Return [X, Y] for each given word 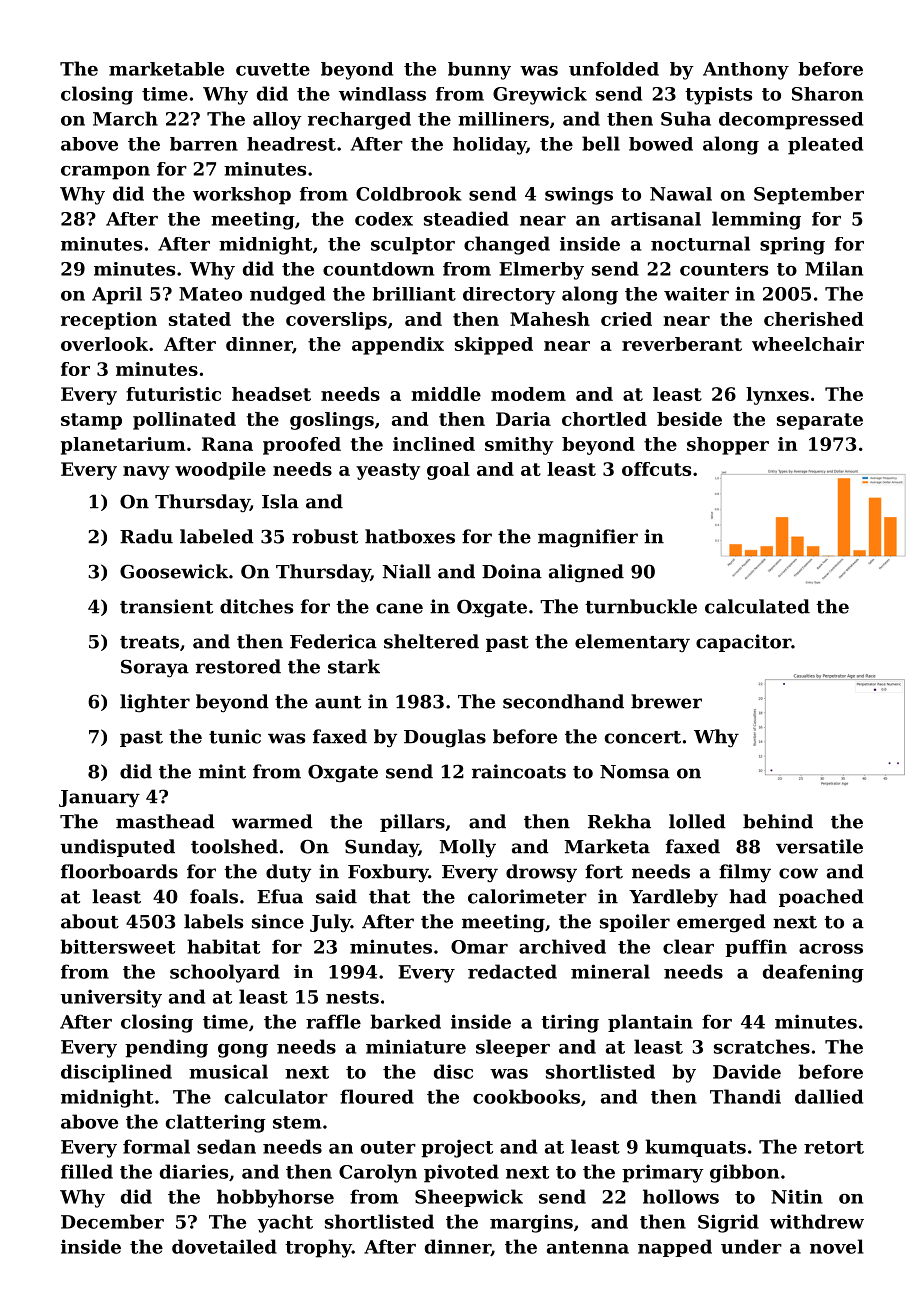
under [751, 1246]
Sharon [827, 94]
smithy [519, 446]
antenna [588, 1247]
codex [384, 219]
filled [87, 1171]
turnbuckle [641, 606]
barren [204, 144]
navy [146, 473]
